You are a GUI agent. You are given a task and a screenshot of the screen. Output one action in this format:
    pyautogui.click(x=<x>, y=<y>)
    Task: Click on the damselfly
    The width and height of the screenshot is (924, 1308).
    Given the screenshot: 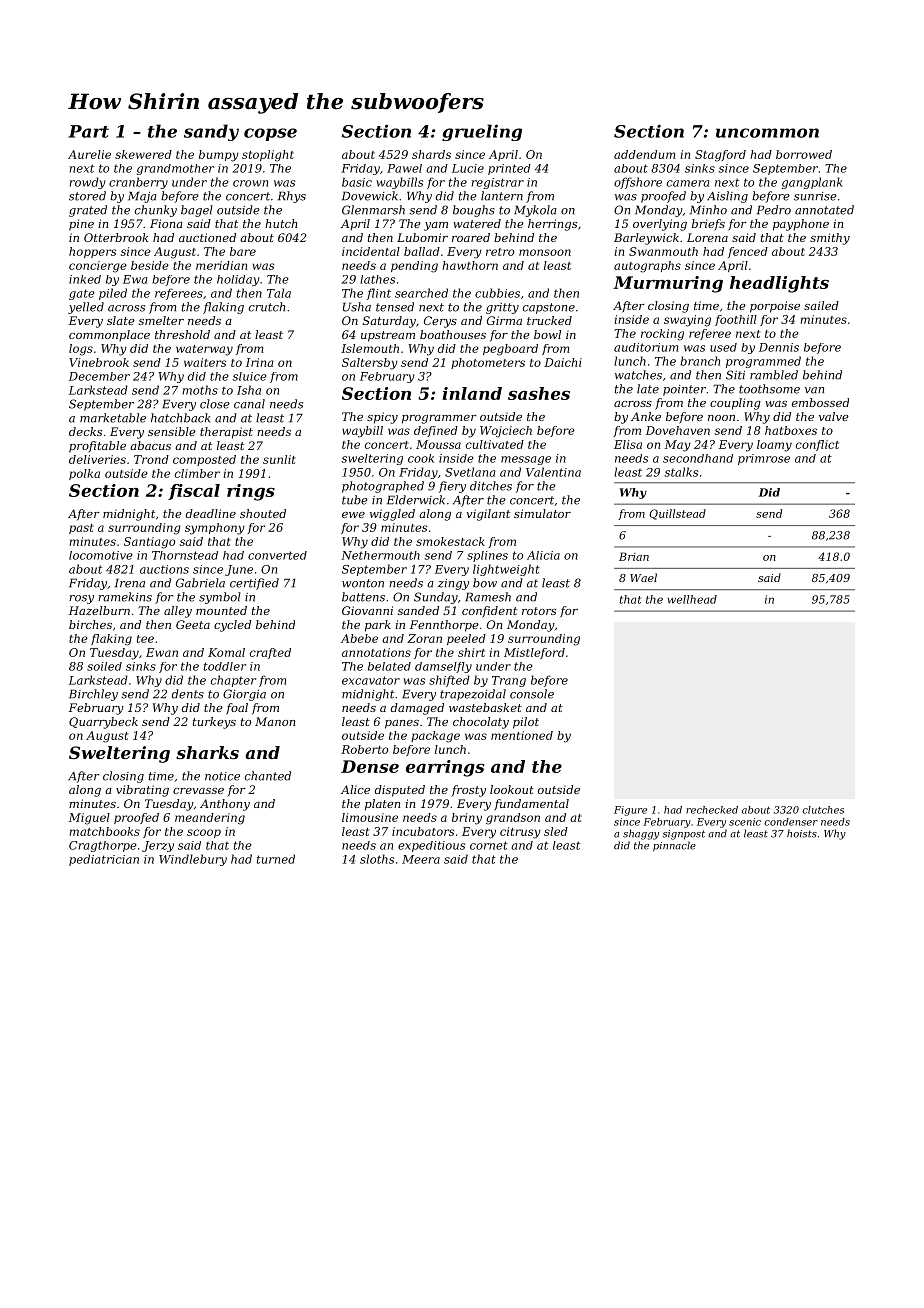 What is the action you would take?
    pyautogui.click(x=443, y=667)
